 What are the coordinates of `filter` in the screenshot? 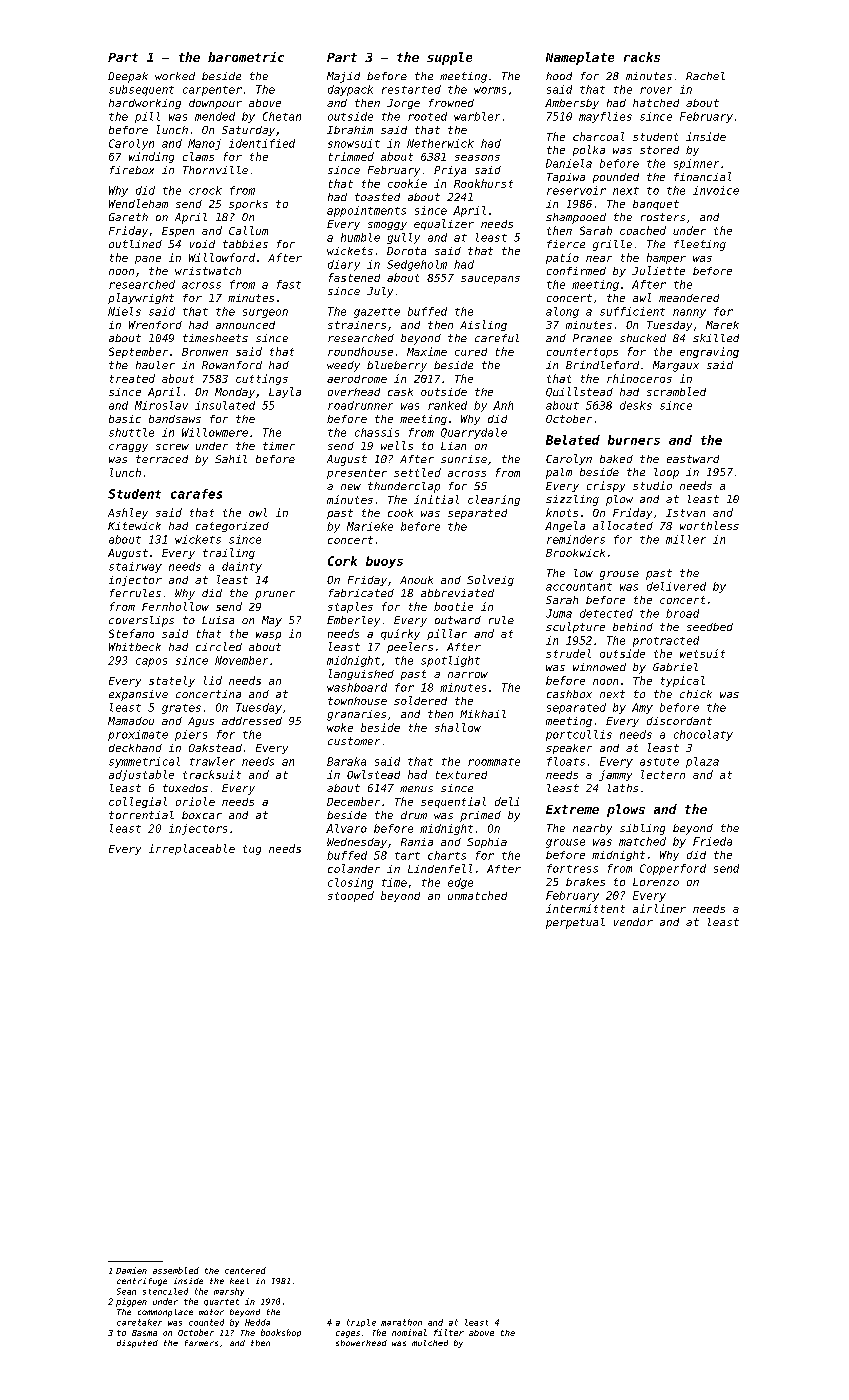 It's located at (449, 1332).
